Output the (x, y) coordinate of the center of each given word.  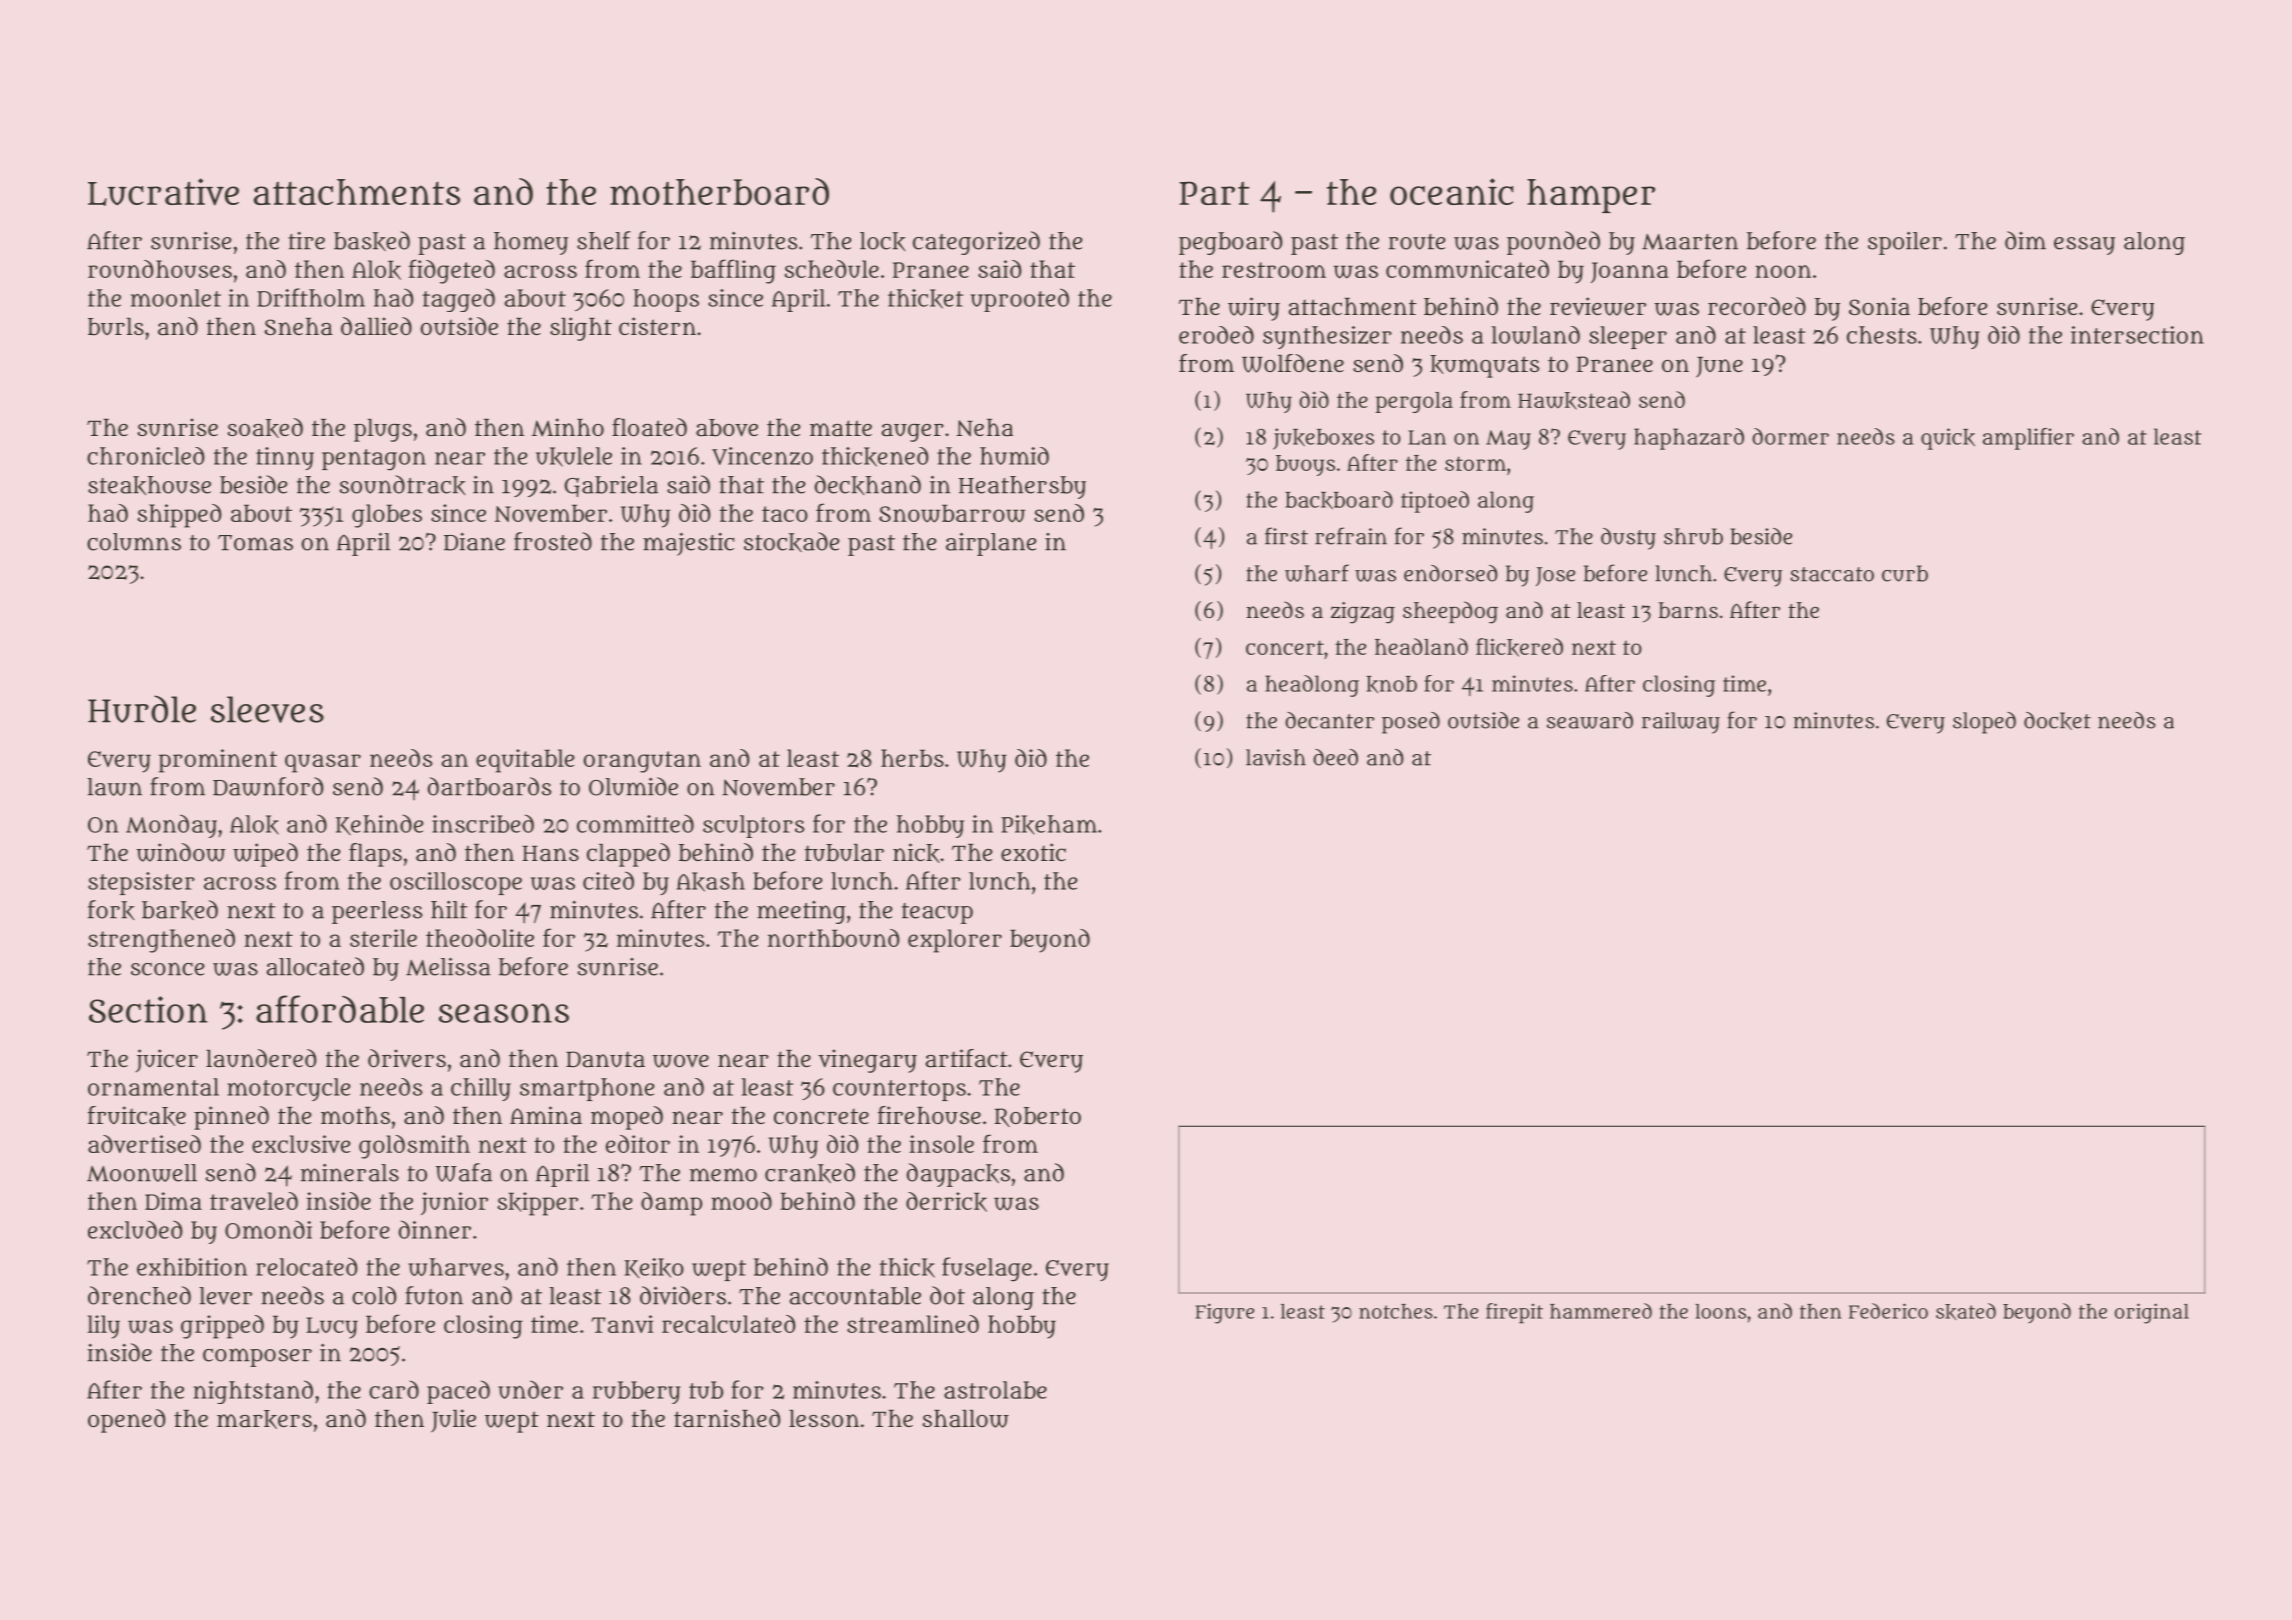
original (2152, 1313)
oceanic (1451, 191)
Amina (546, 1115)
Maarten (1690, 242)
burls (116, 327)
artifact (967, 1058)
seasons (504, 1013)
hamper (1591, 196)
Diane (474, 542)
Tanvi (622, 1324)
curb (1905, 573)
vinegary (867, 1061)
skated (1966, 1311)
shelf (604, 240)
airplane (991, 544)
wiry (1254, 309)
